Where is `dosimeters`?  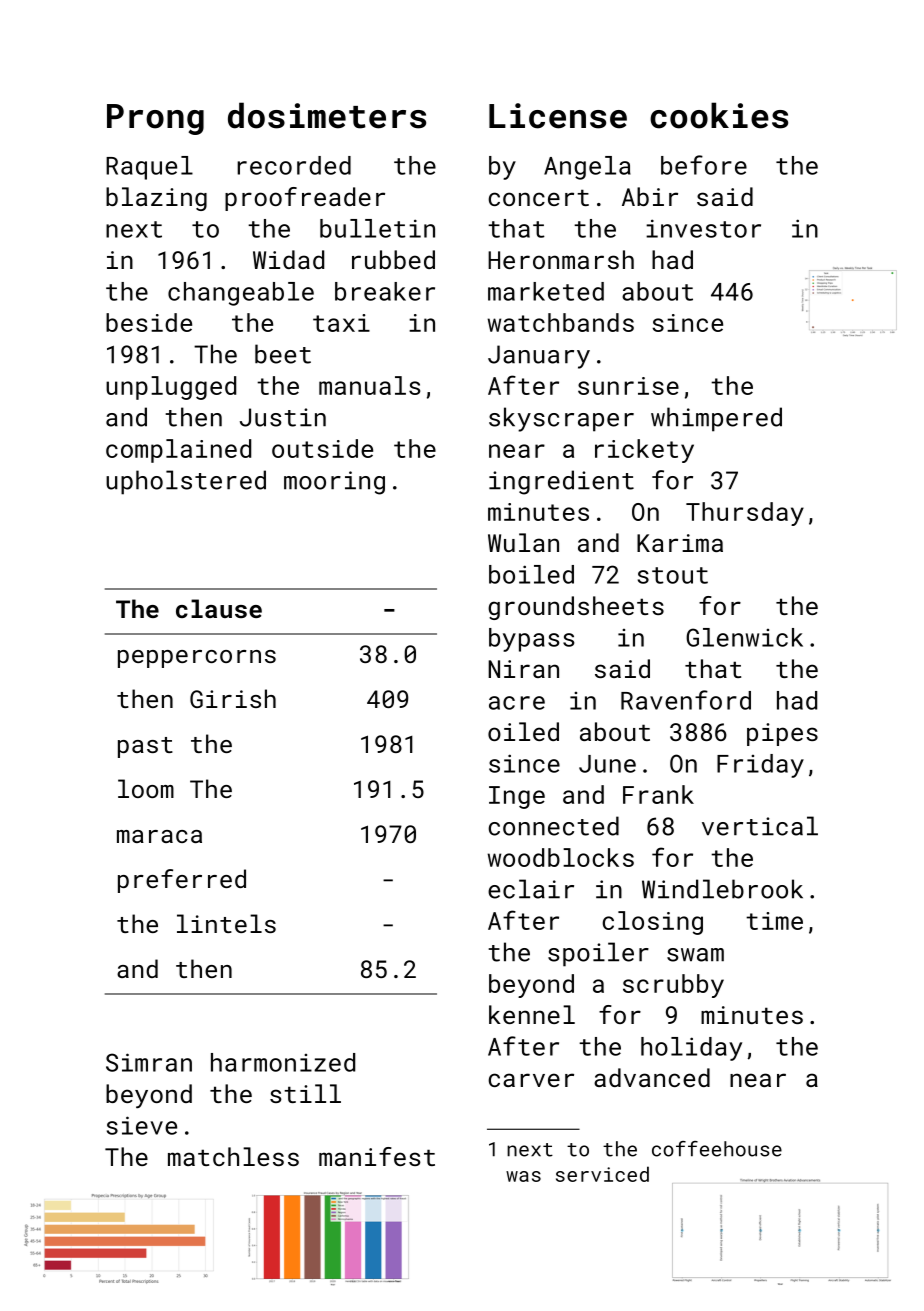
dosimeters is located at coordinates (327, 115).
